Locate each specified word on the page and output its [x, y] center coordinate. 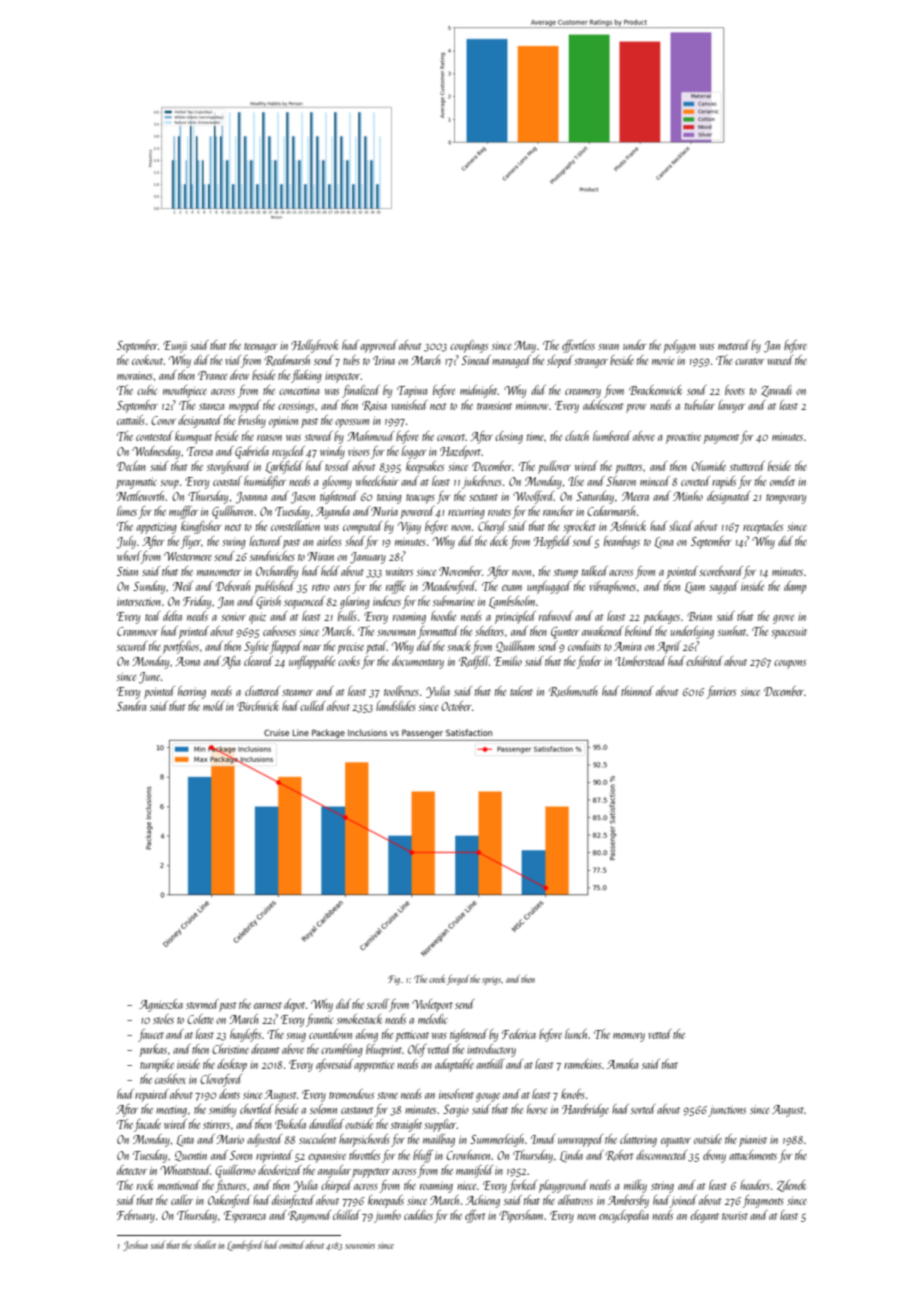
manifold [474, 1171]
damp [795, 587]
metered [734, 345]
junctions [727, 1111]
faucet [151, 1035]
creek [437, 979]
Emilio [508, 661]
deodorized [280, 1170]
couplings [469, 346]
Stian [127, 571]
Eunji [175, 347]
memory [629, 1037]
